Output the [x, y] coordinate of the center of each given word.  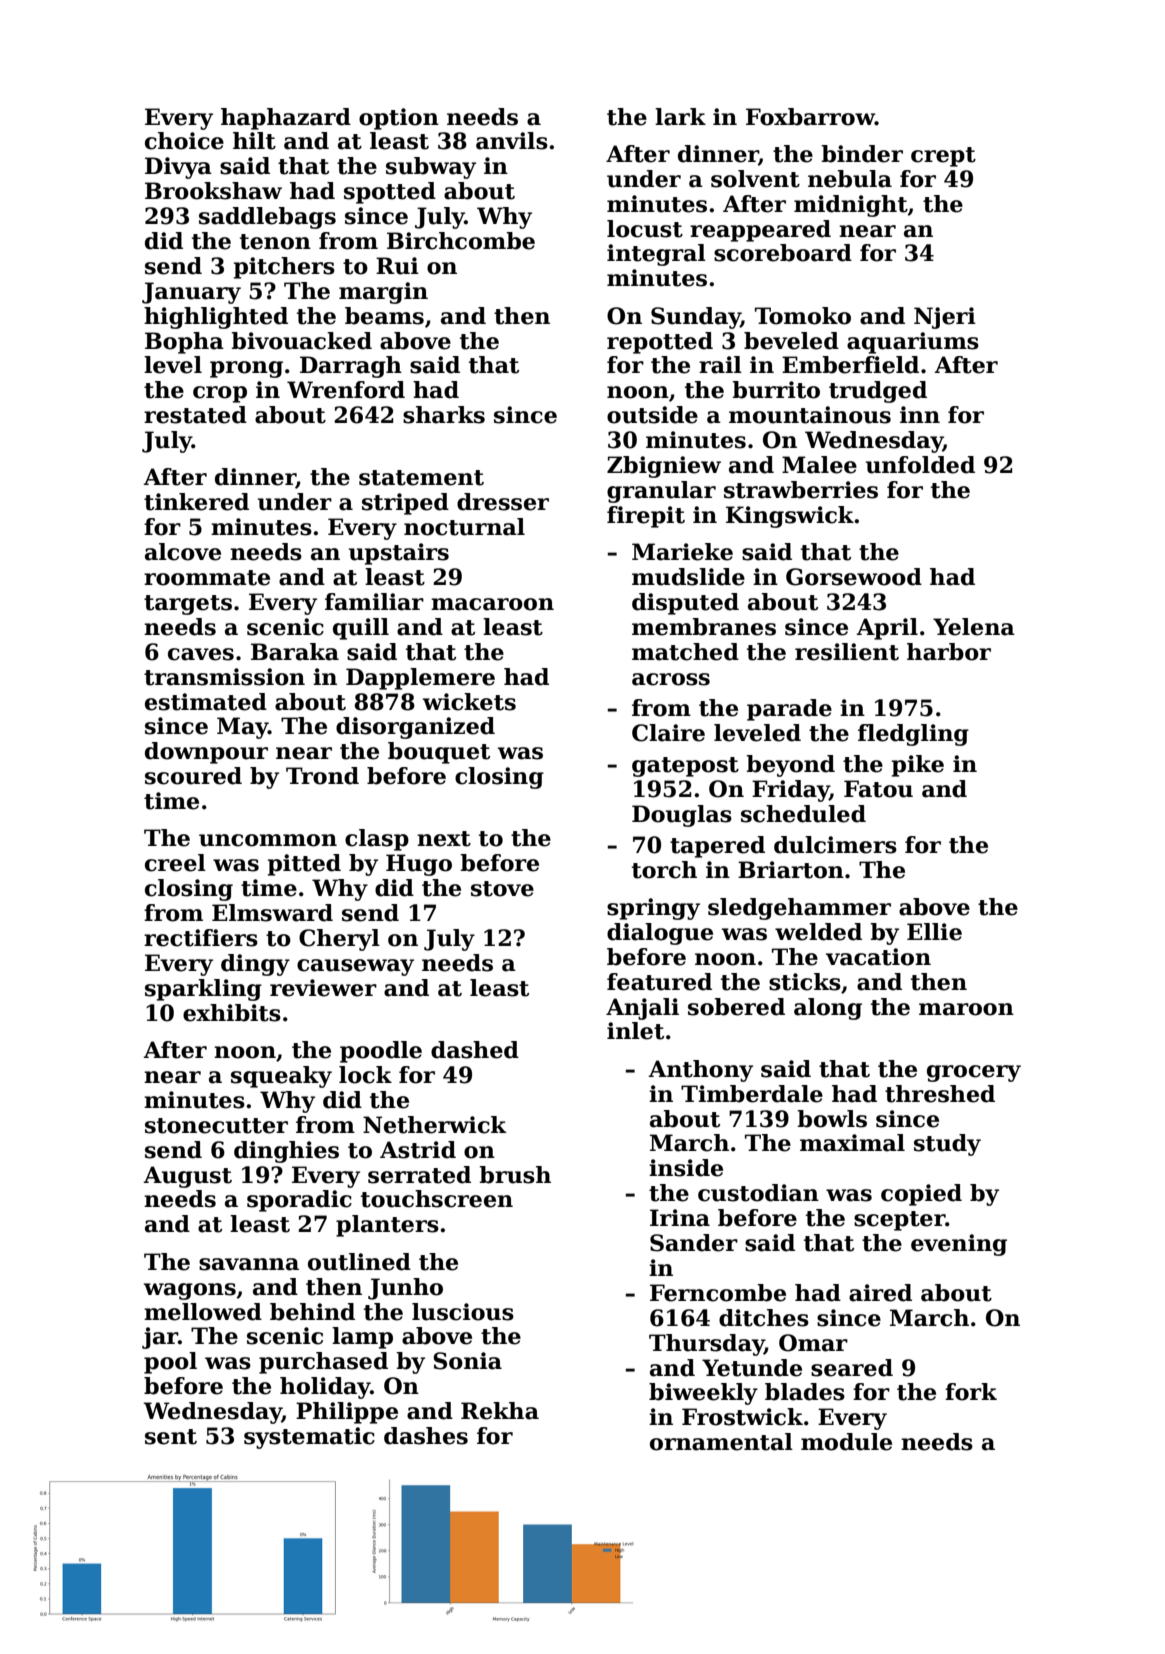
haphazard [286, 119]
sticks [805, 982]
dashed [475, 1050]
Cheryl [339, 940]
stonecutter [216, 1126]
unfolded [920, 465]
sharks [444, 415]
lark [680, 117]
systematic [309, 1438]
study [947, 1145]
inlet [635, 1031]
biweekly [703, 1394]
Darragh [351, 367]
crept [943, 157]
